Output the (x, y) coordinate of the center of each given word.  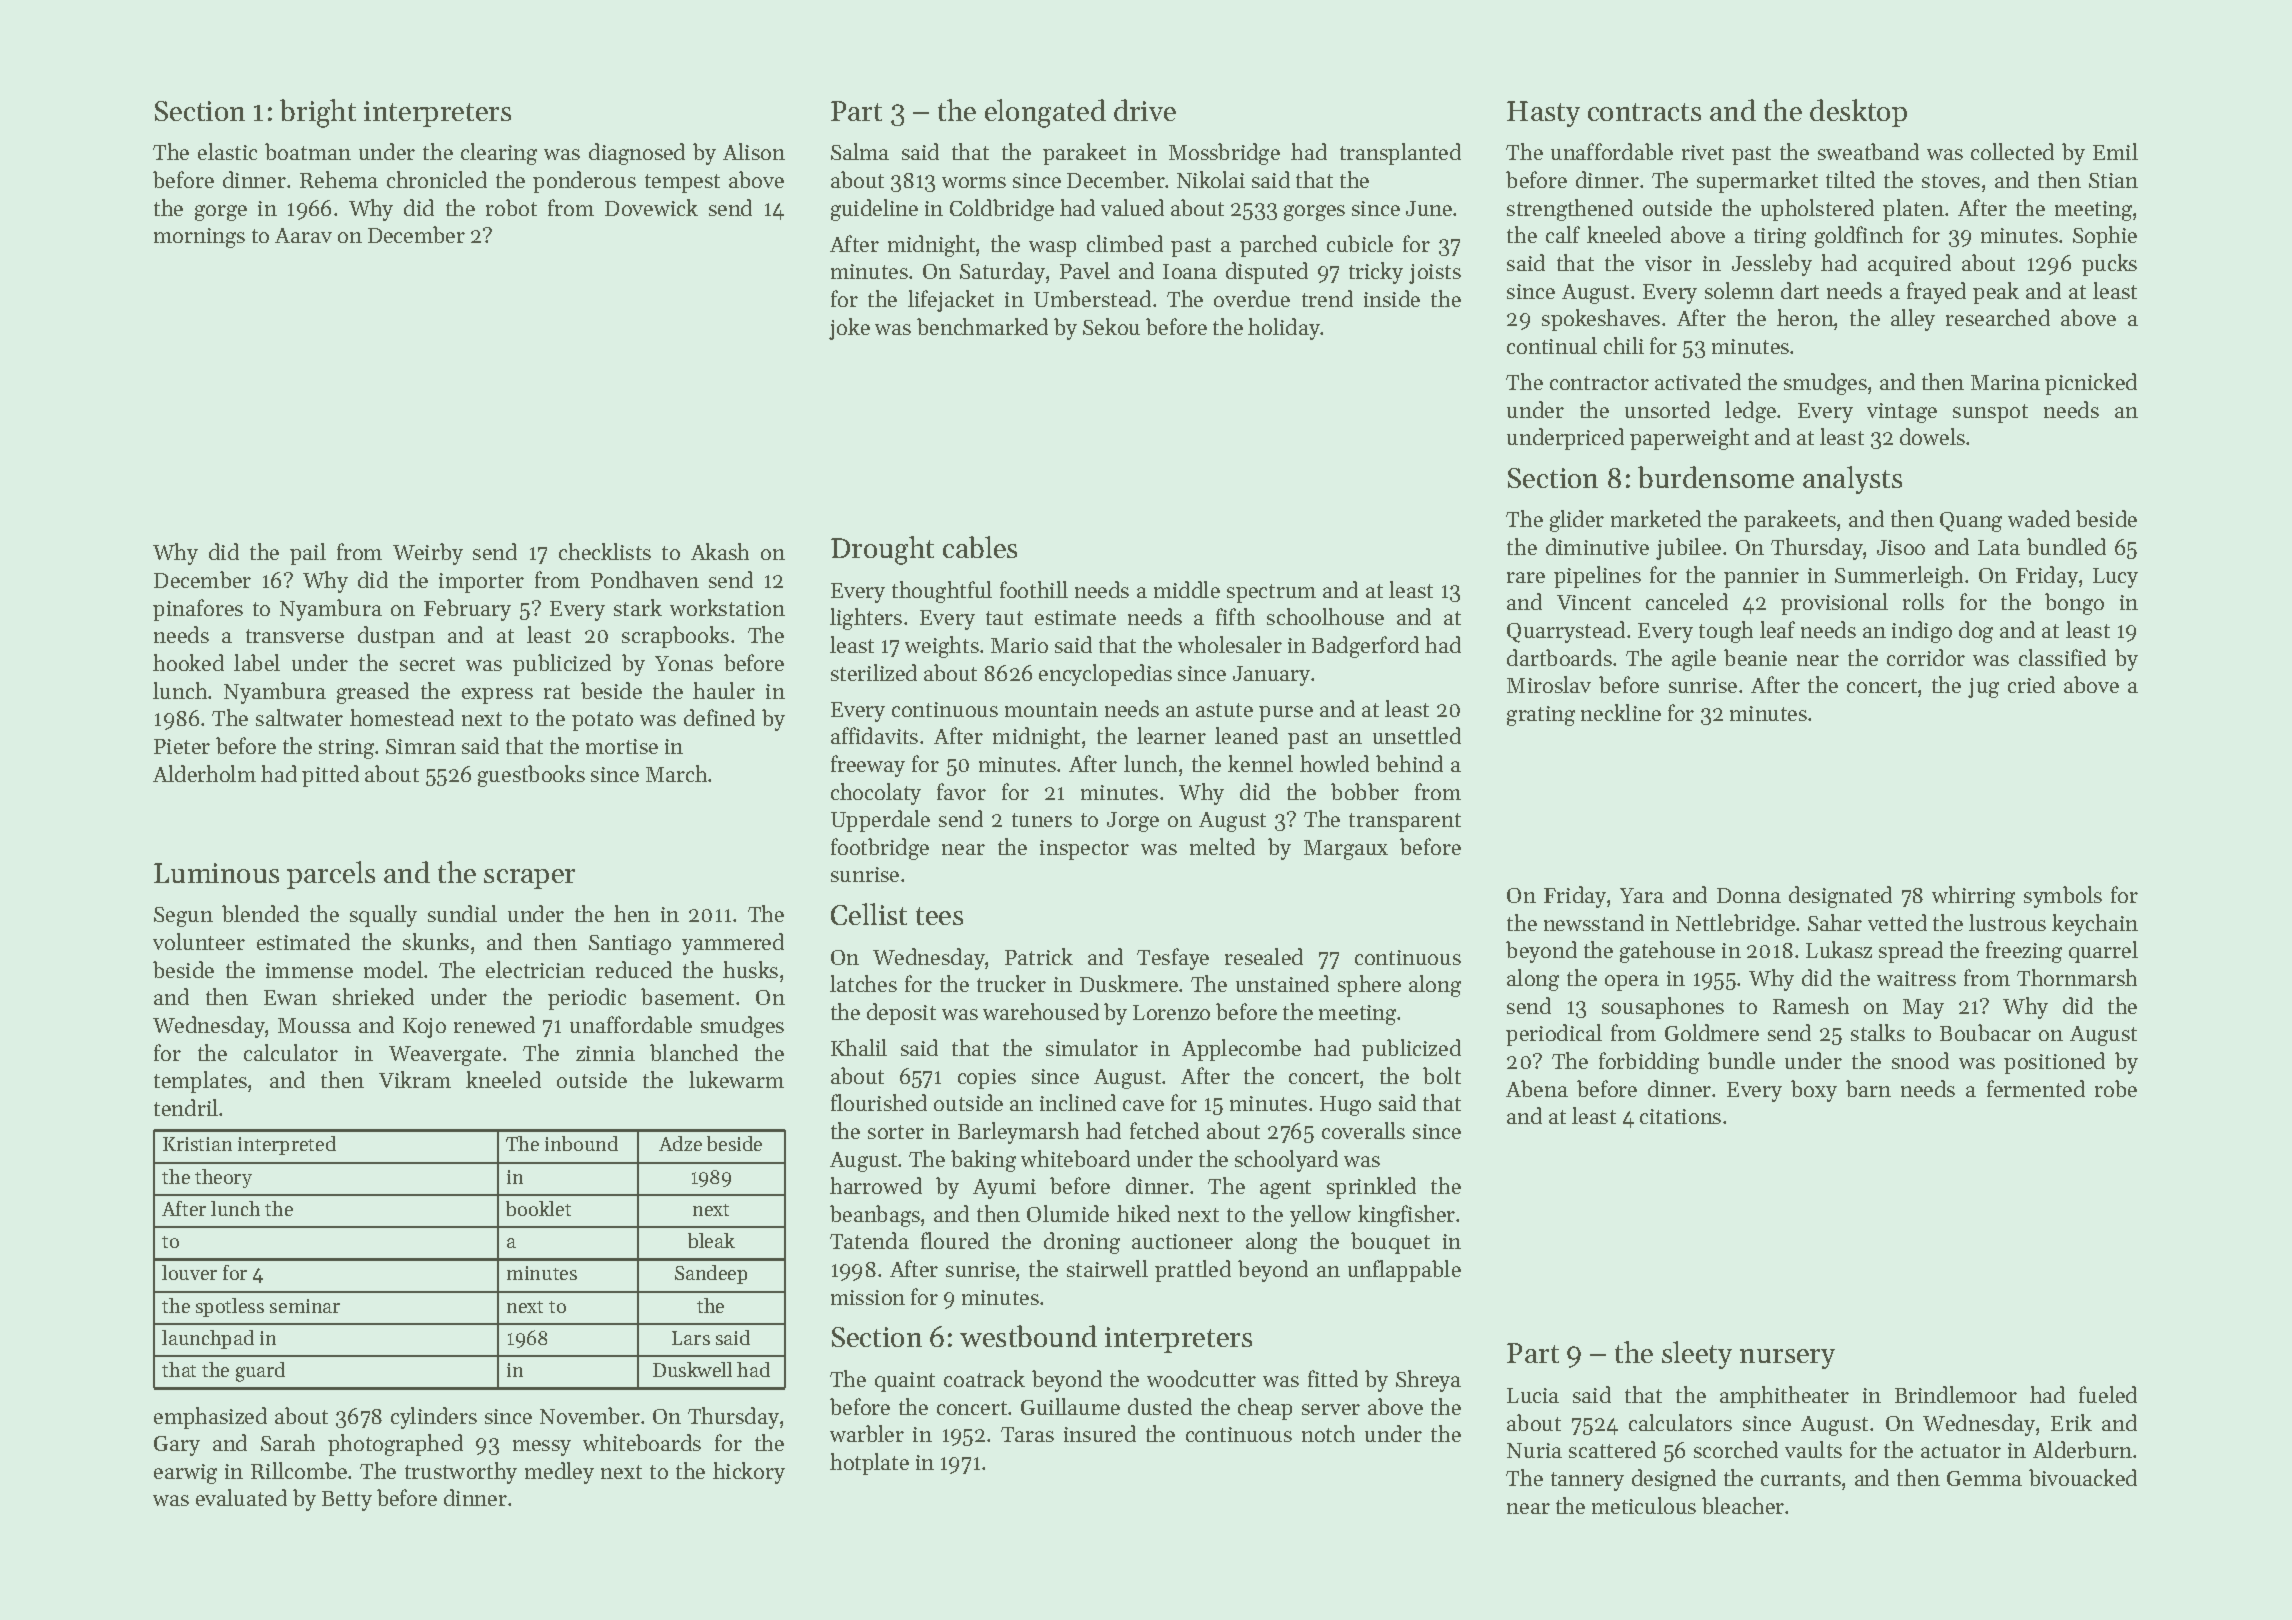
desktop (1858, 113)
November (590, 1415)
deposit (901, 1014)
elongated (1045, 113)
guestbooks (531, 776)
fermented (2036, 1088)
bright (318, 113)
